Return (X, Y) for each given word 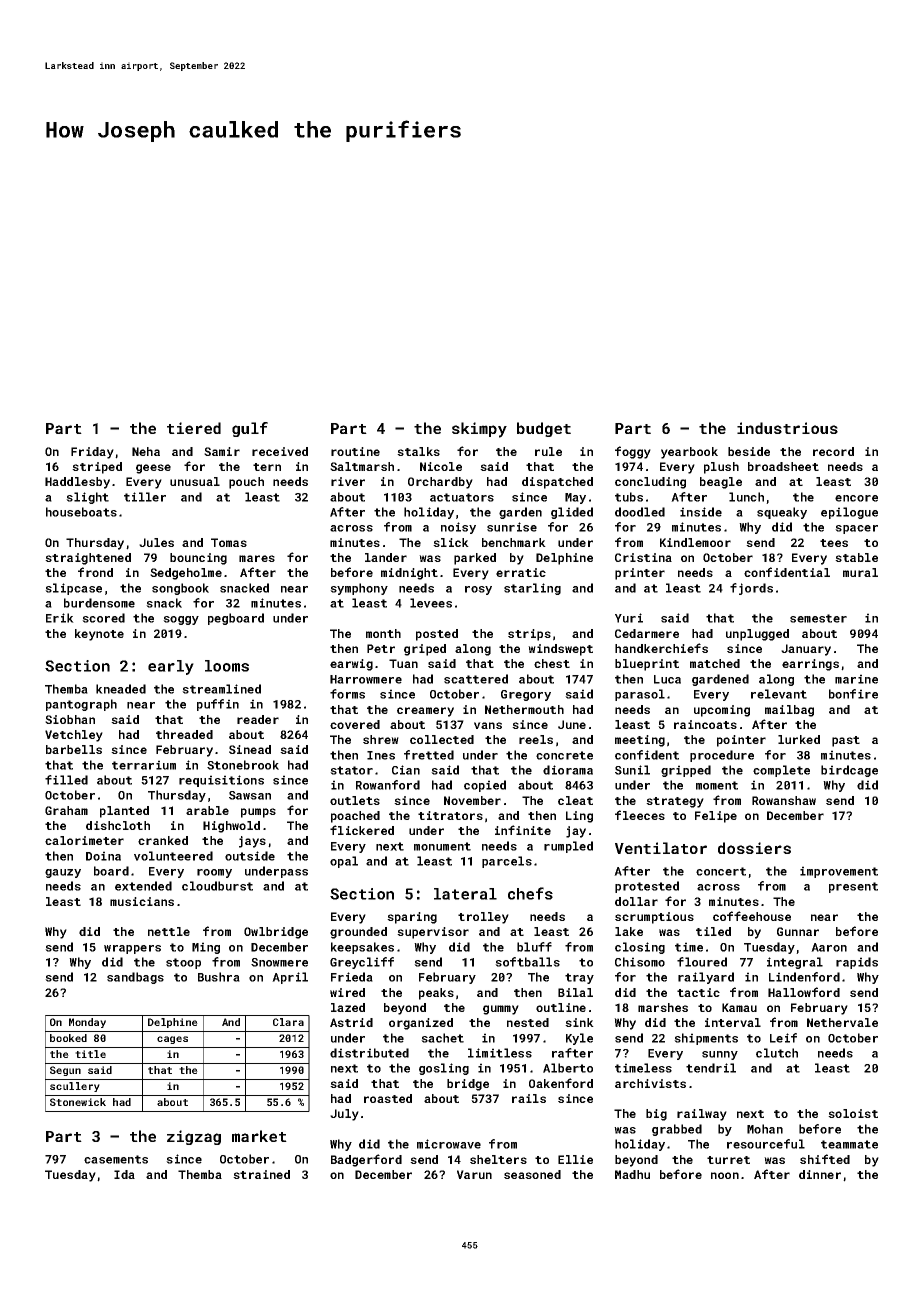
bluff (534, 947)
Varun (474, 1174)
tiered (194, 428)
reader (258, 719)
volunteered (173, 856)
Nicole (441, 466)
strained (261, 1174)
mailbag (789, 711)
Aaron (829, 947)
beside (749, 451)
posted (437, 635)
